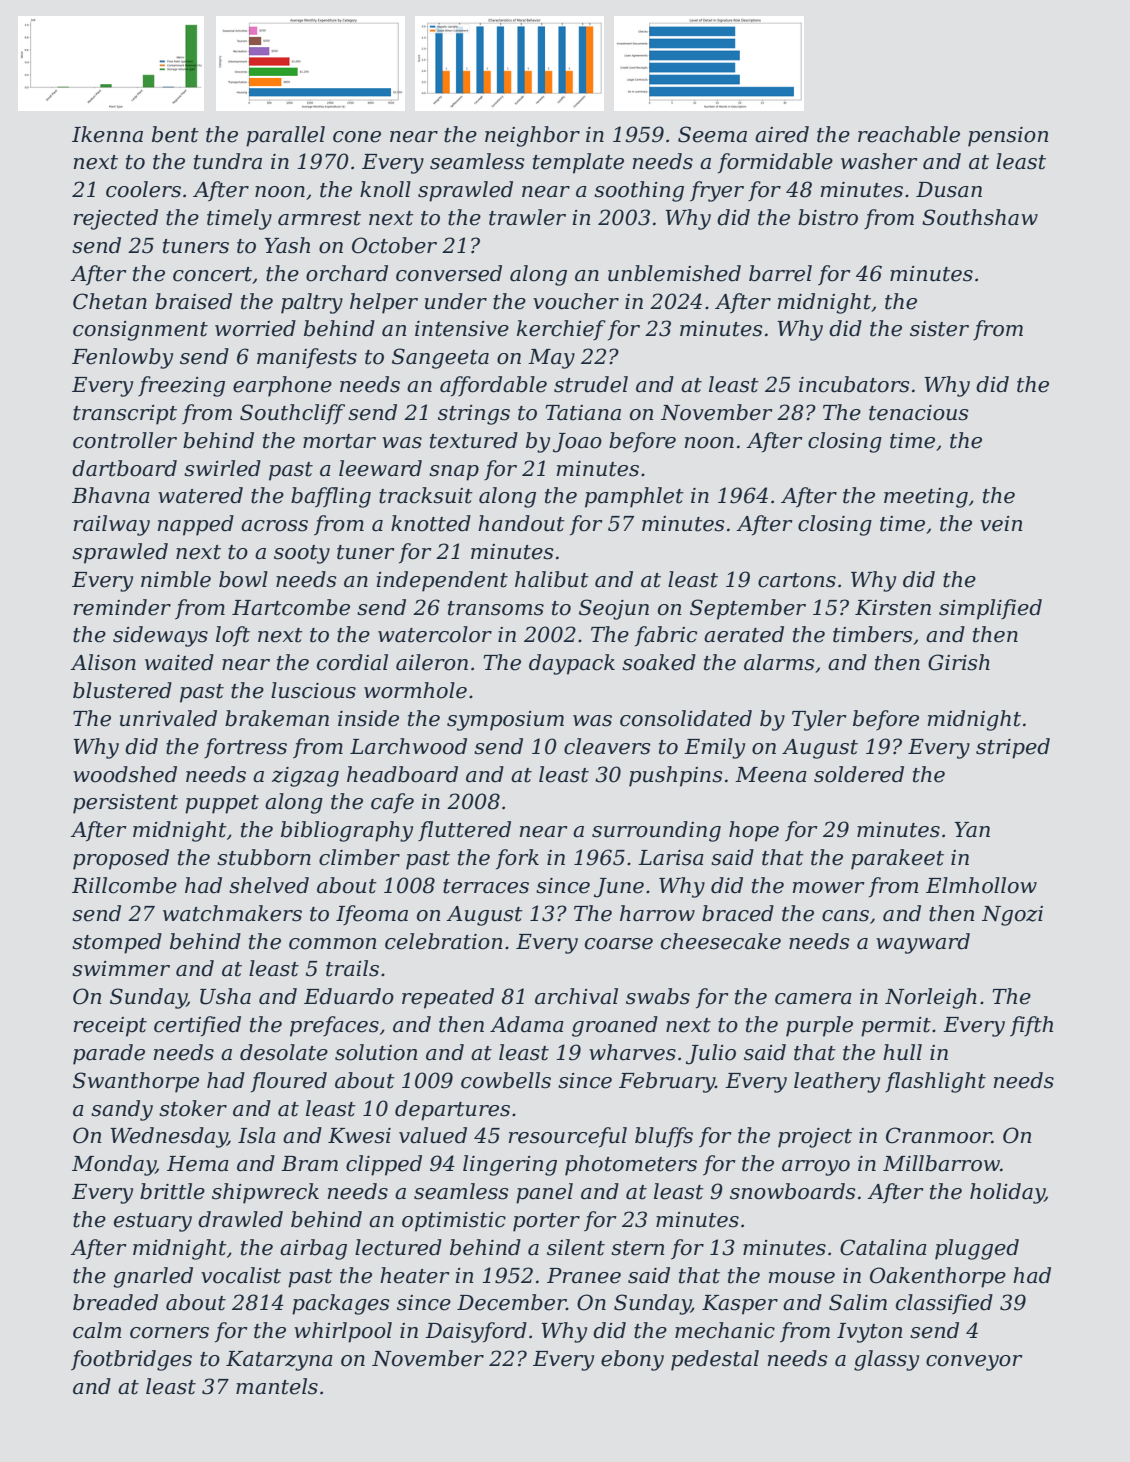 The width and height of the image is (1130, 1462). What do you see at coordinates (583, 413) in the image?
I see `Tatiana` at bounding box center [583, 413].
